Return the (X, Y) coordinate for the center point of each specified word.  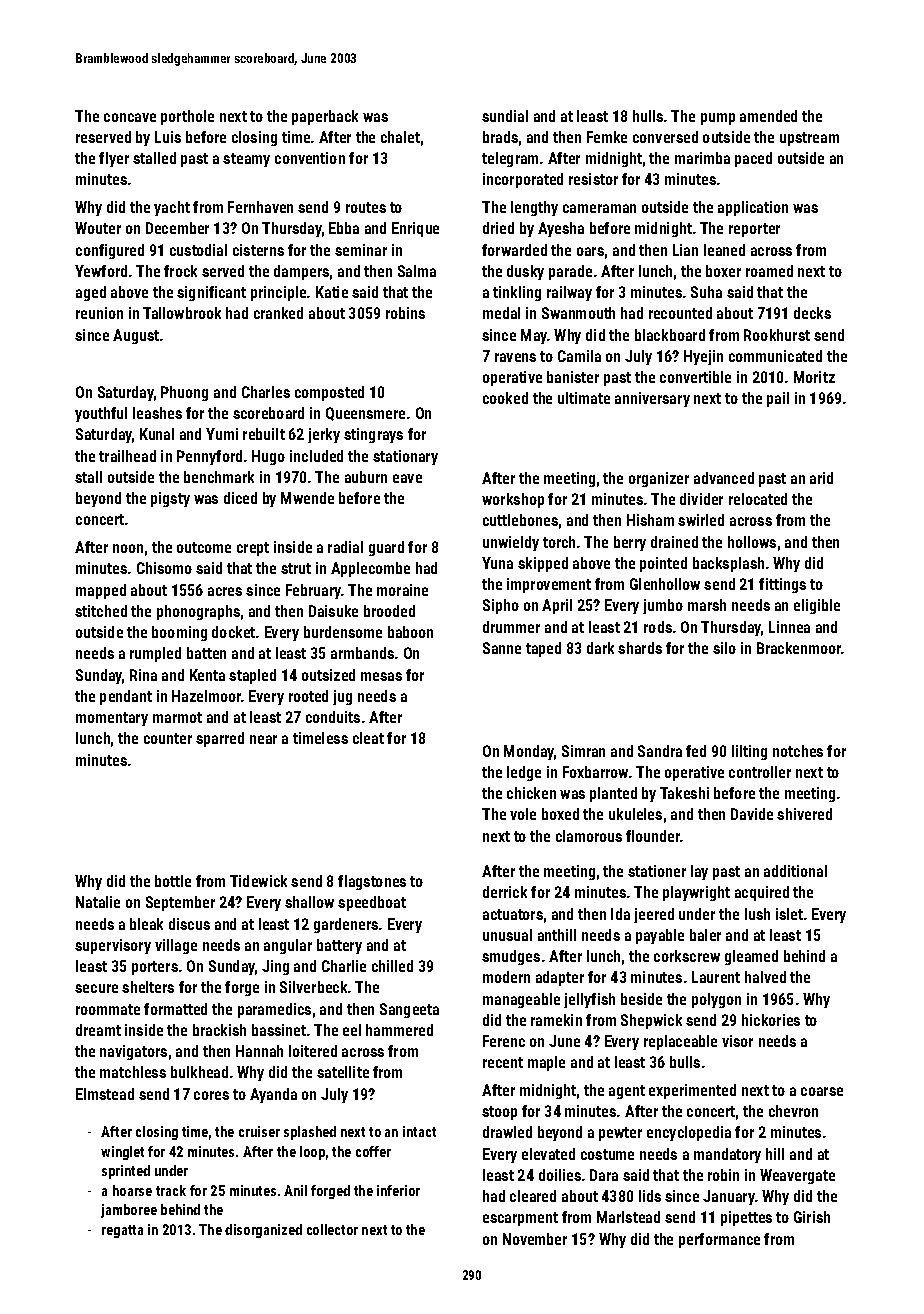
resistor (593, 179)
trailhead (127, 456)
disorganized (263, 1231)
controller (760, 772)
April (557, 606)
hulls (648, 116)
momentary (112, 719)
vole (523, 814)
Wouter (98, 228)
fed (696, 751)
